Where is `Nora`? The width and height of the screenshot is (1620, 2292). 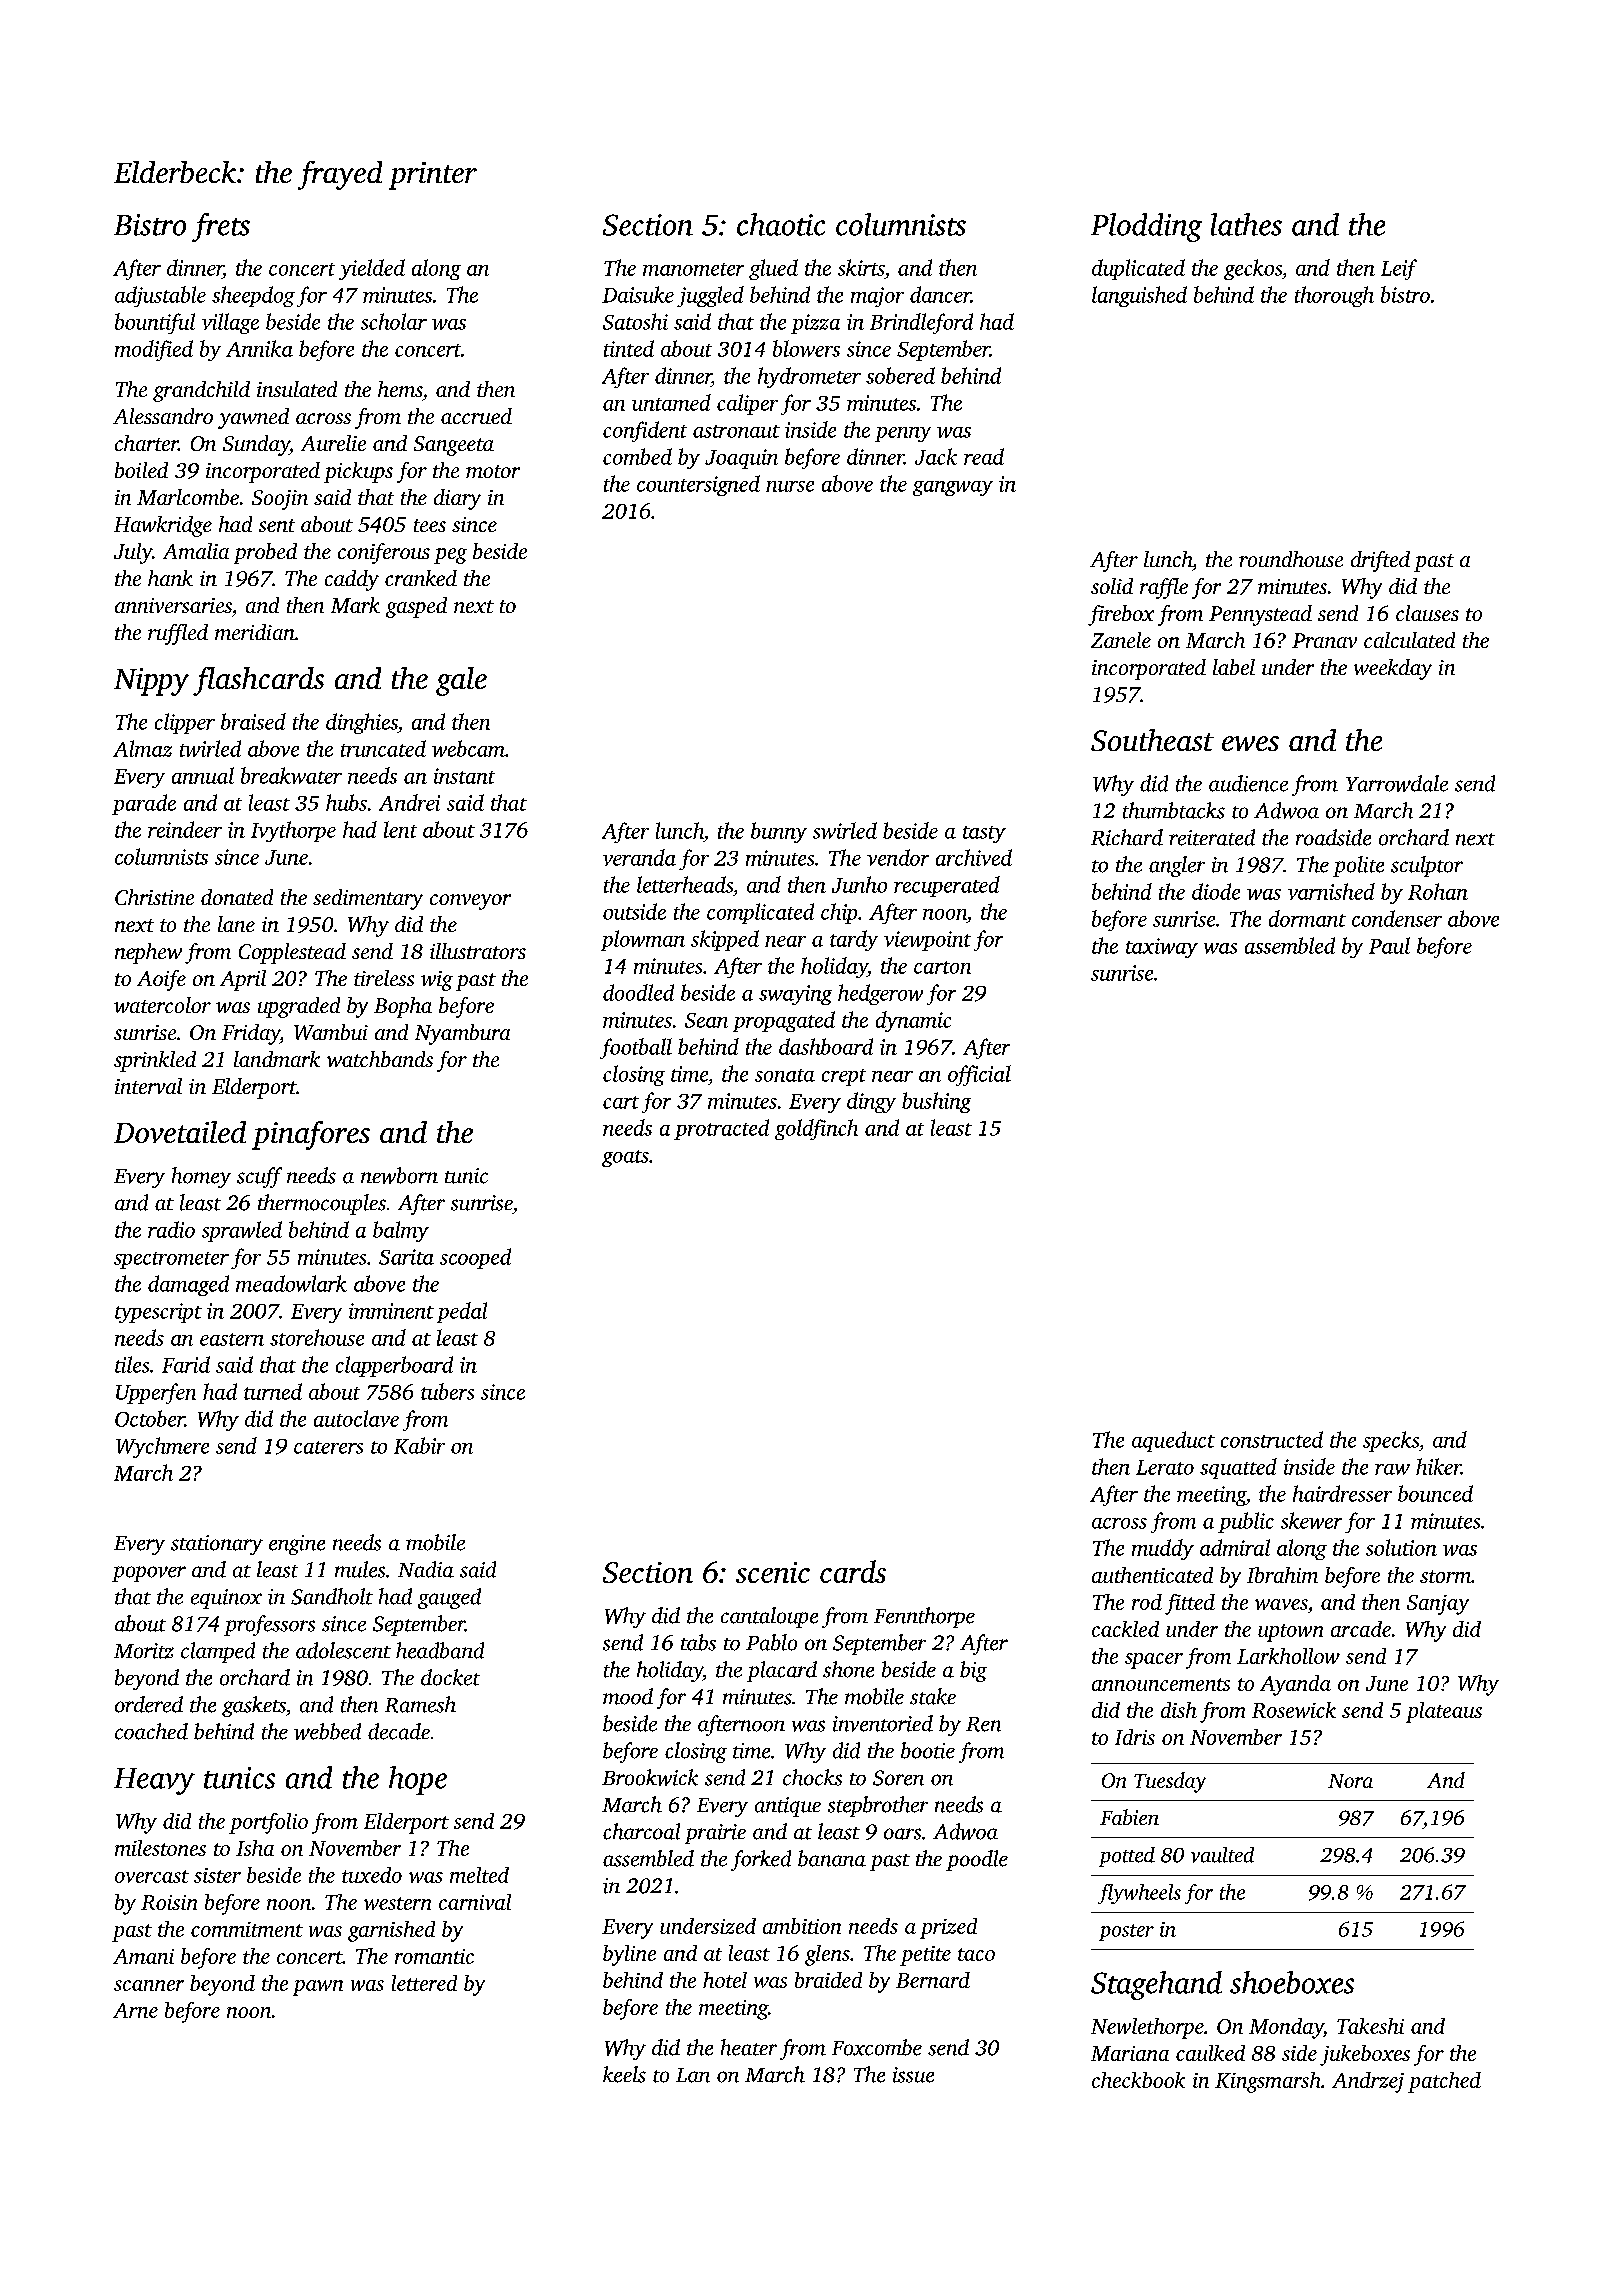 Nora is located at coordinates (1350, 1781).
